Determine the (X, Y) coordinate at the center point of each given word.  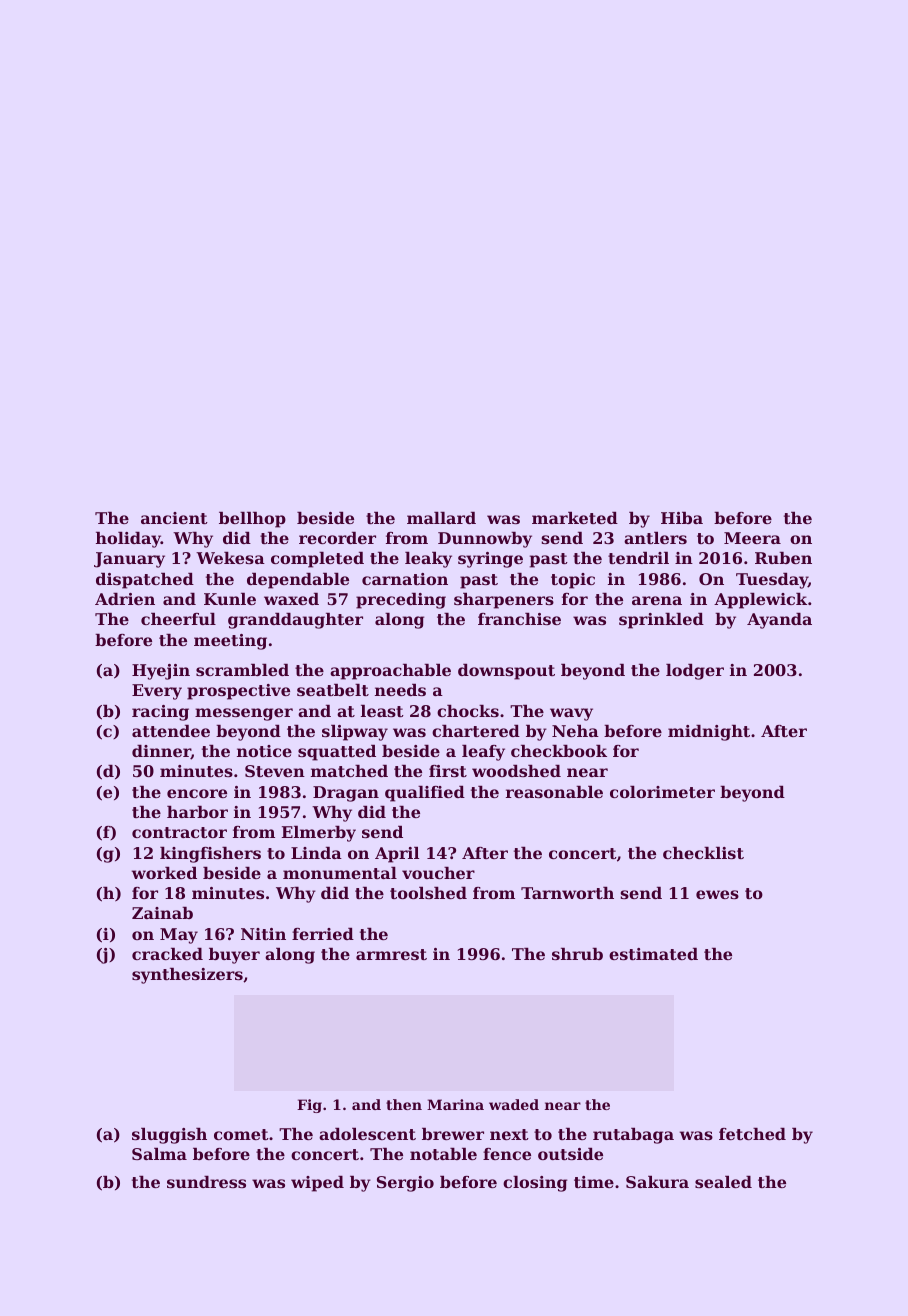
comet (241, 1134)
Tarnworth (567, 893)
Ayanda (779, 621)
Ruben (783, 558)
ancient (174, 518)
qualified (425, 794)
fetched (752, 1134)
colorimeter (662, 792)
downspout (506, 672)
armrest (391, 954)
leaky (428, 560)
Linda (316, 853)
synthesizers (187, 976)
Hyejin (161, 672)
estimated (653, 954)
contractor (179, 832)
